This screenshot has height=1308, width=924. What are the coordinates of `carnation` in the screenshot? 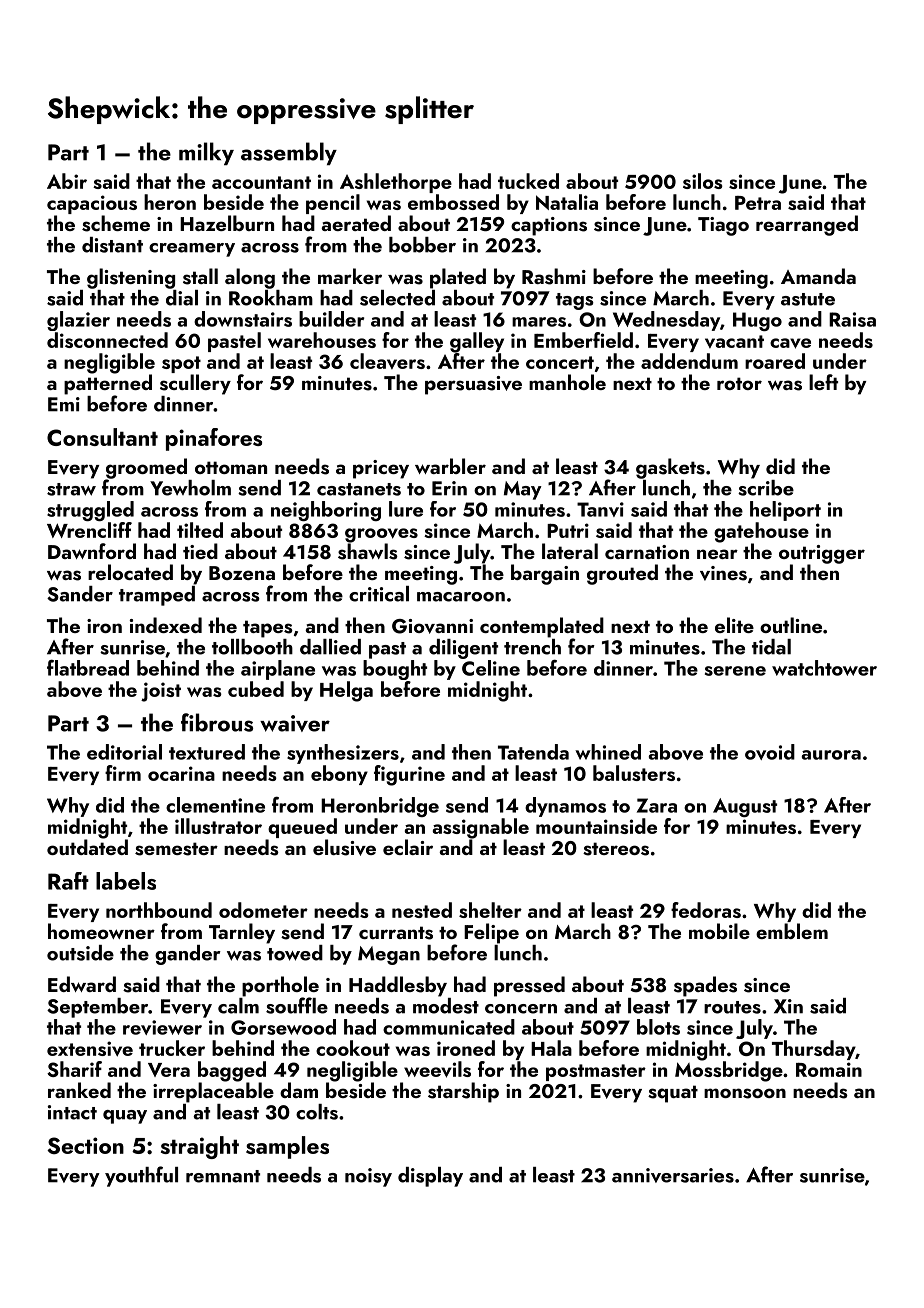 It's located at (647, 552).
